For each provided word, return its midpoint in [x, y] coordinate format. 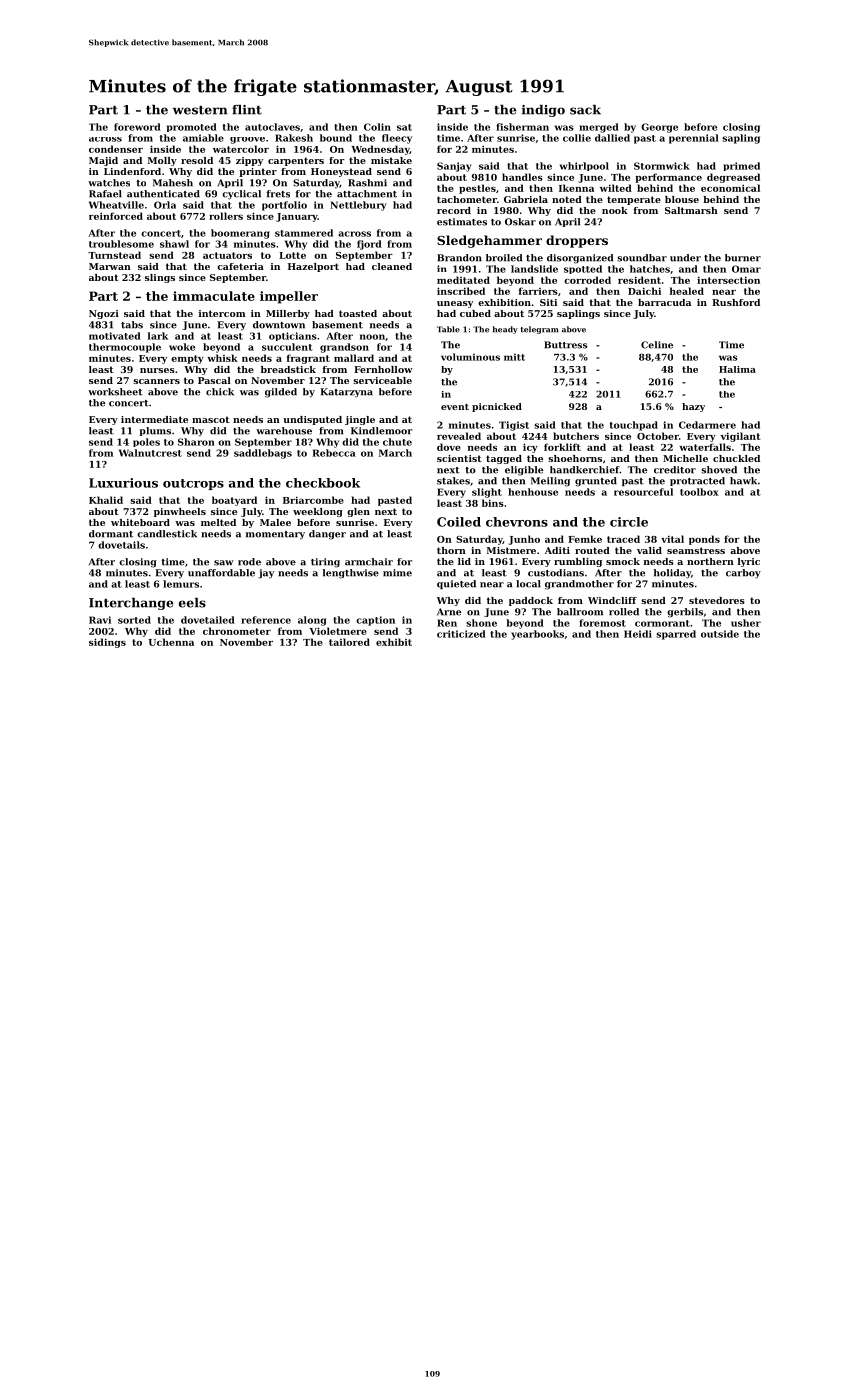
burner [743, 258]
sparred [676, 635]
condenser [116, 149]
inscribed [461, 291]
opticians [293, 336]
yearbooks [537, 635]
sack [585, 110]
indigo [543, 111]
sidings [107, 643]
